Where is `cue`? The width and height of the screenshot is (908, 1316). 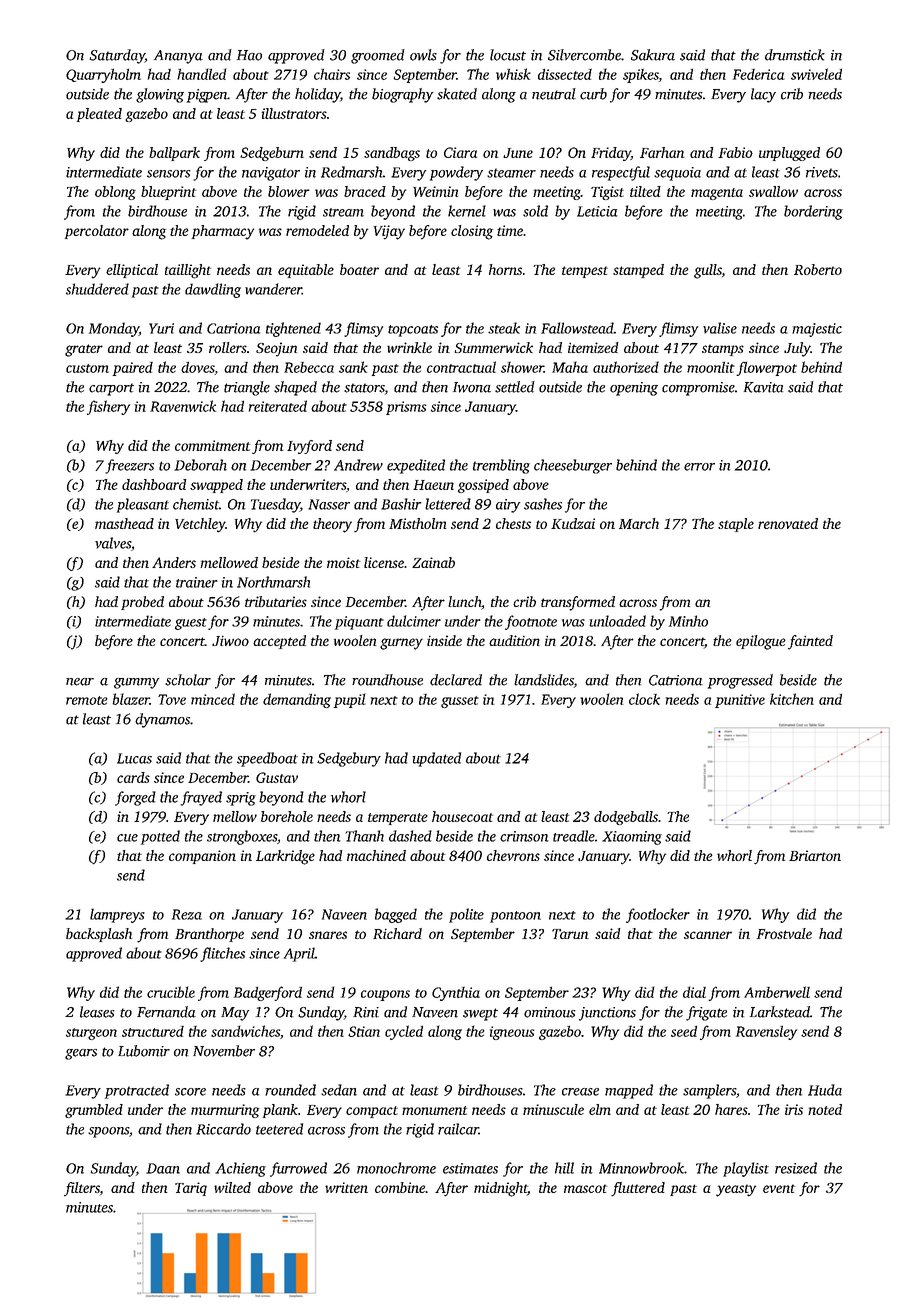 cue is located at coordinates (127, 838).
